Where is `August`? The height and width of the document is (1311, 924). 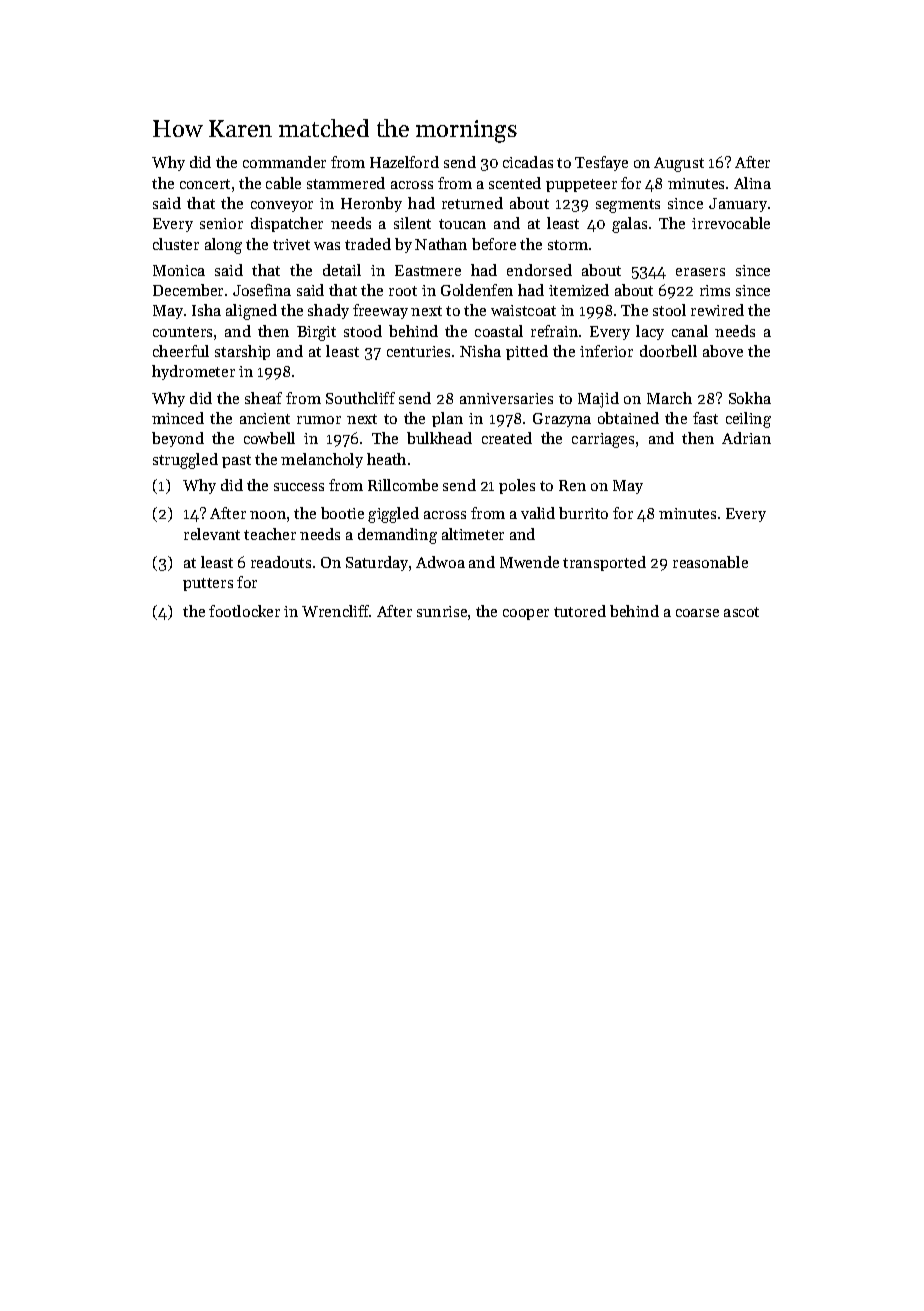 August is located at coordinates (679, 164).
